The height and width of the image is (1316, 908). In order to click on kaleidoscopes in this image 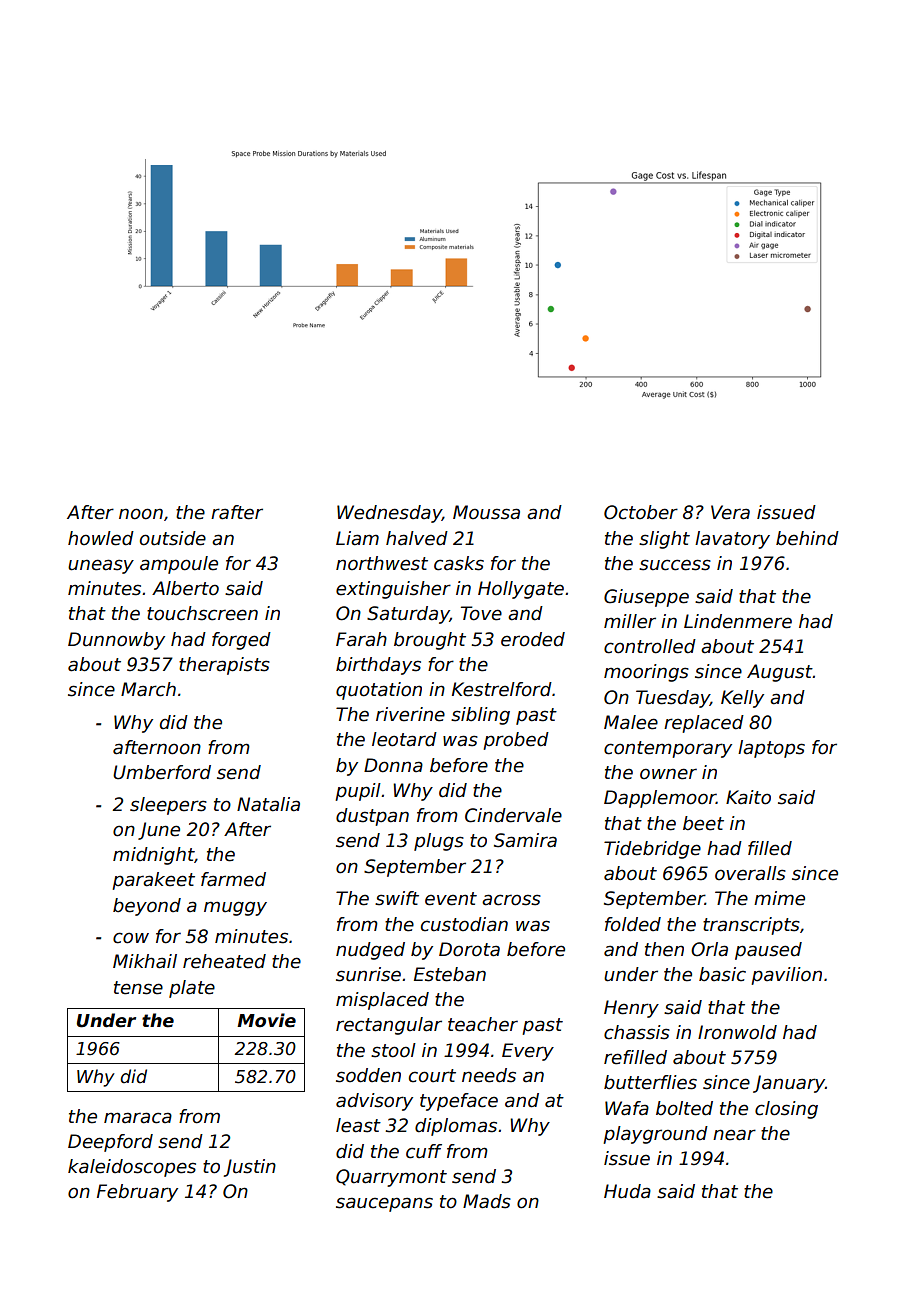, I will do `click(132, 1168)`.
